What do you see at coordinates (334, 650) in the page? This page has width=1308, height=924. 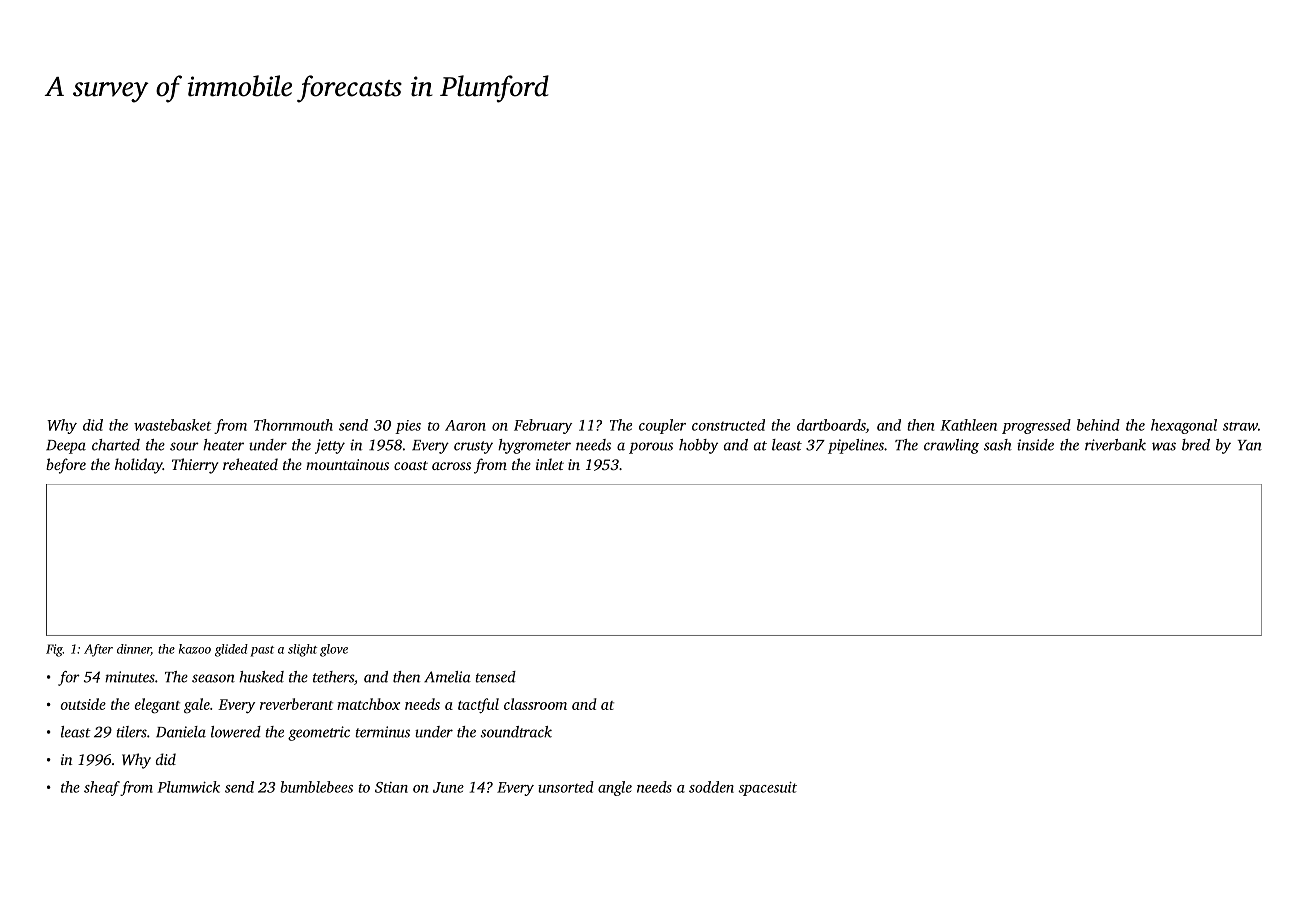 I see `glove` at bounding box center [334, 650].
